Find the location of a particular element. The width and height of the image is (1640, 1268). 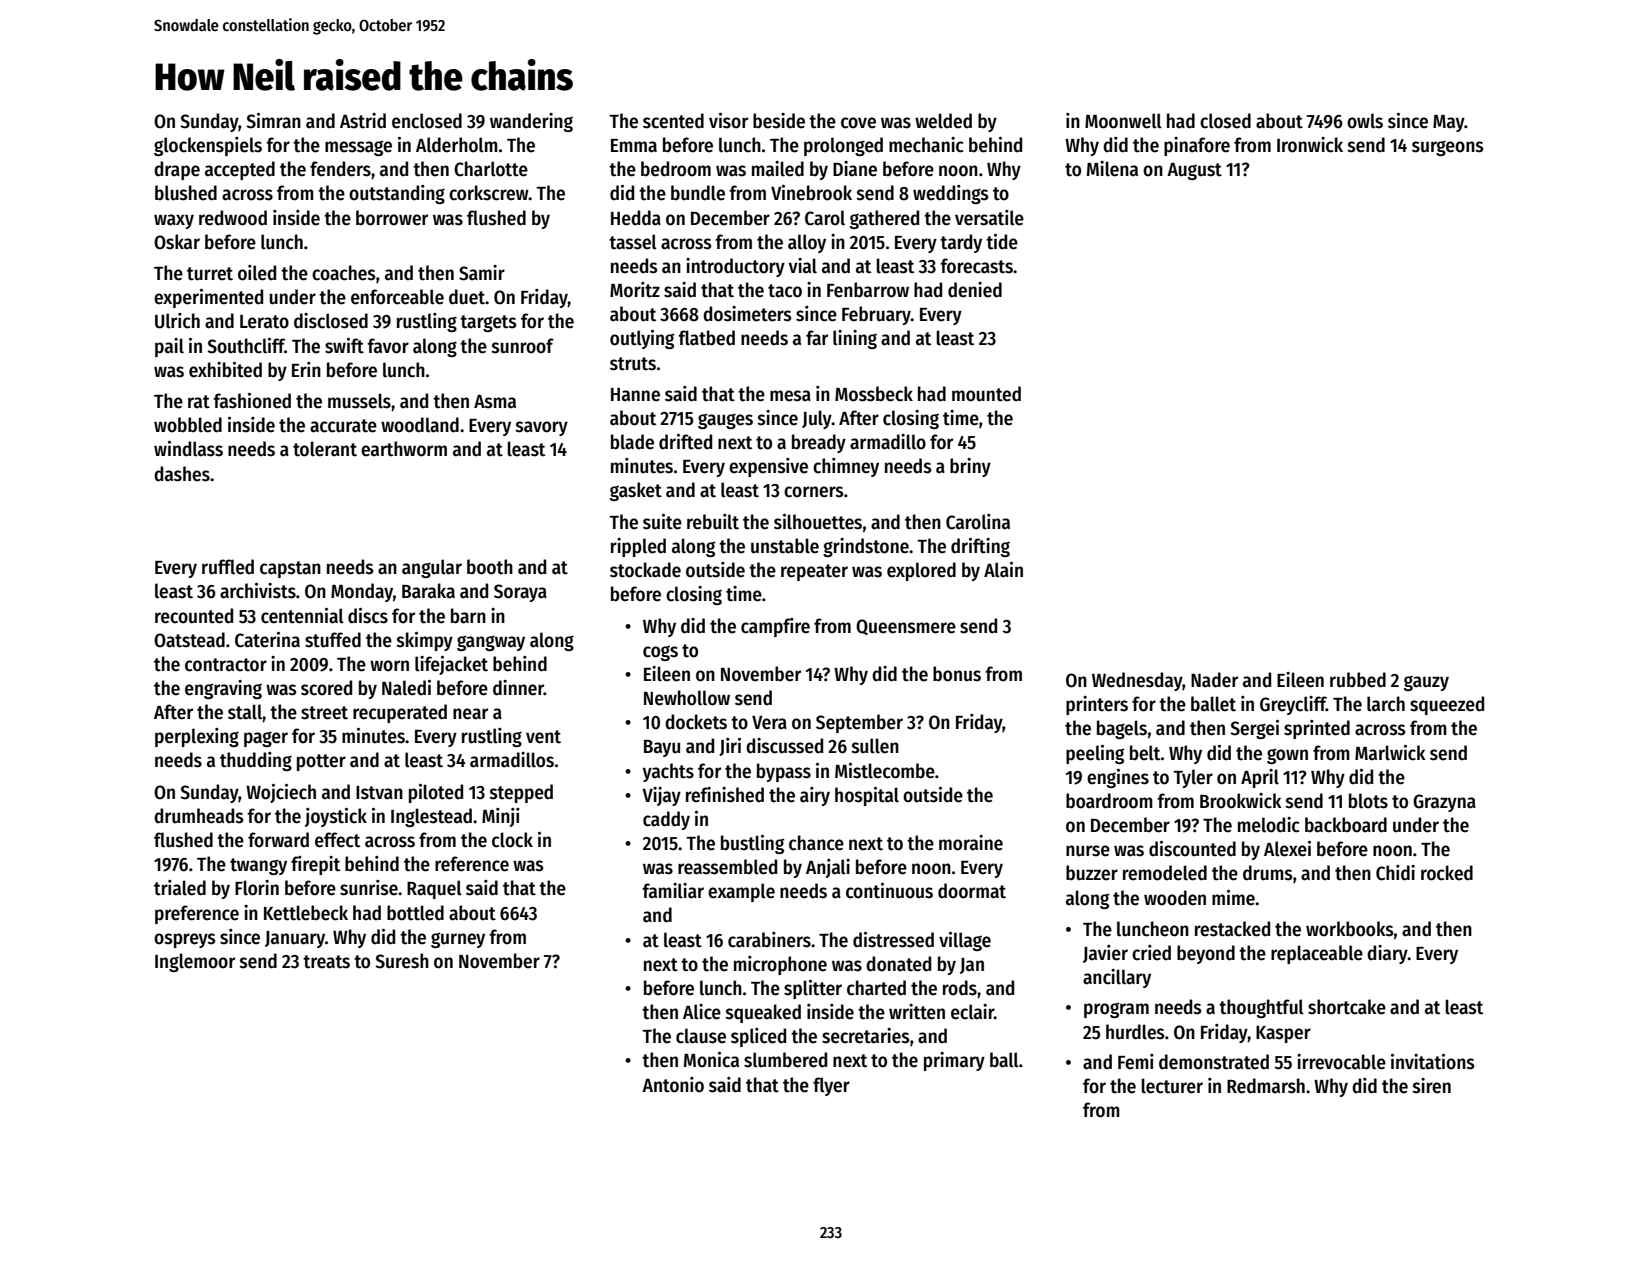

archivists is located at coordinates (258, 591).
